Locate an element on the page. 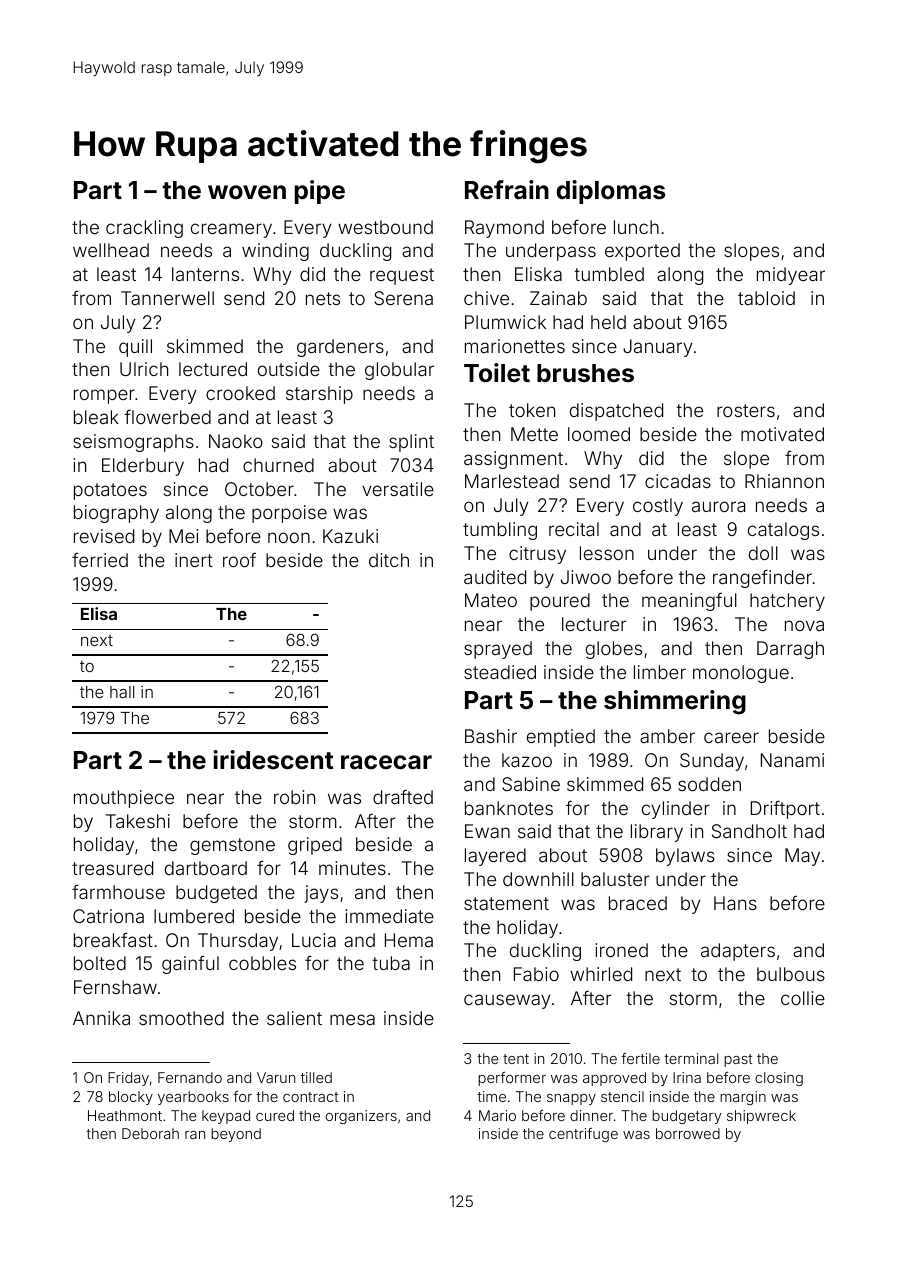 The image size is (898, 1275). smoothed is located at coordinates (181, 1018).
